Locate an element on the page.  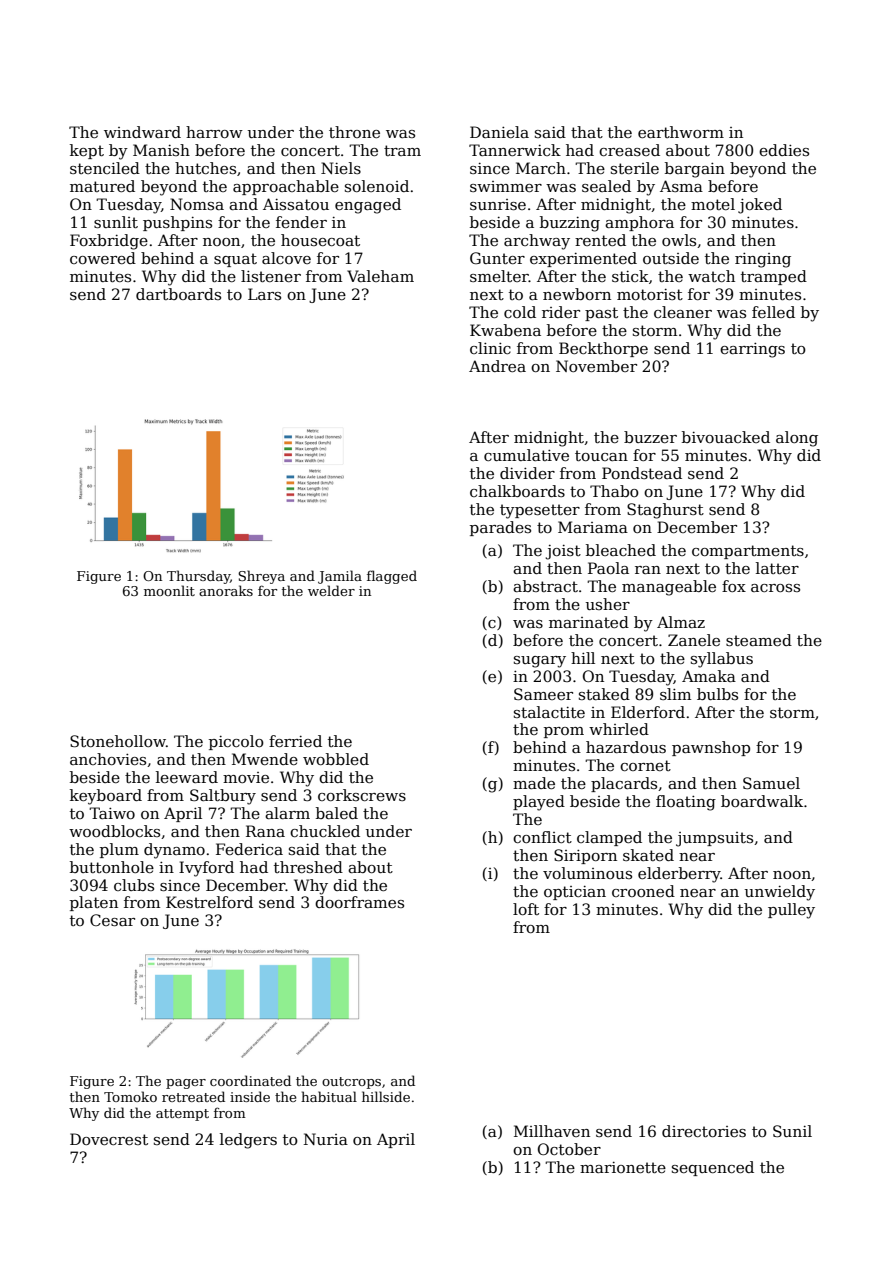
Daniela is located at coordinates (499, 132).
